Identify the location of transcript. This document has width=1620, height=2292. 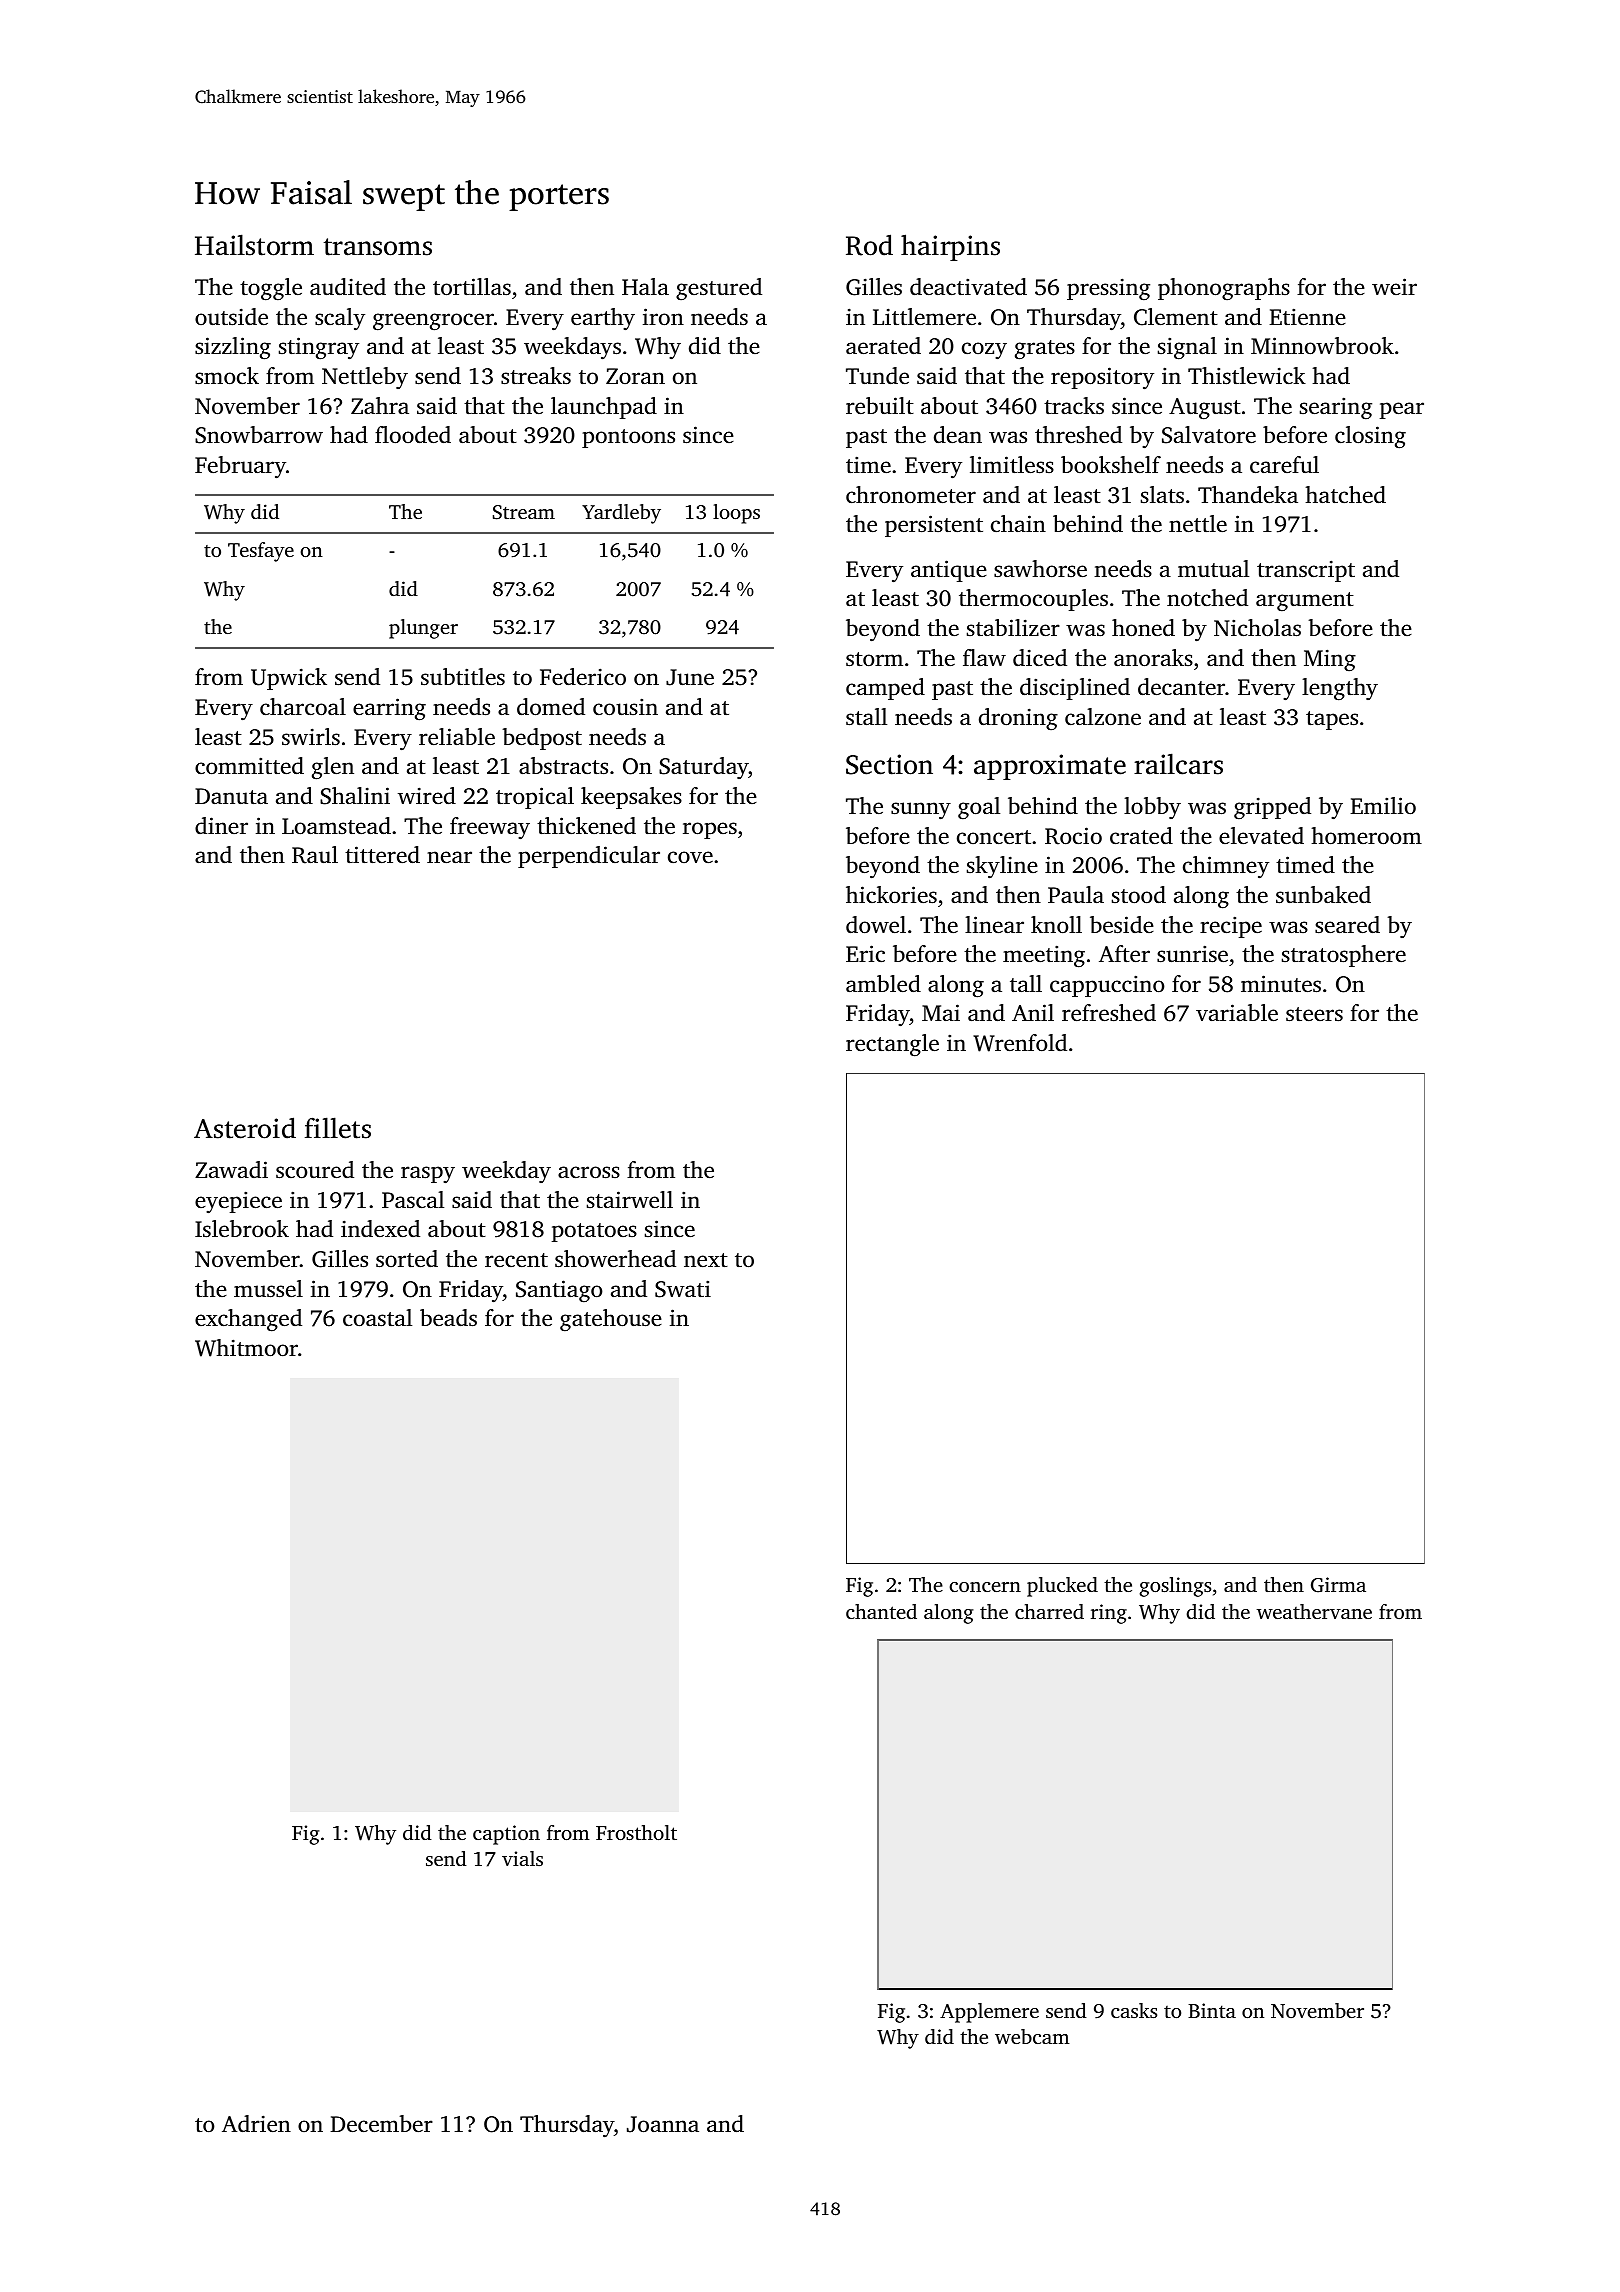
(1306, 571).
